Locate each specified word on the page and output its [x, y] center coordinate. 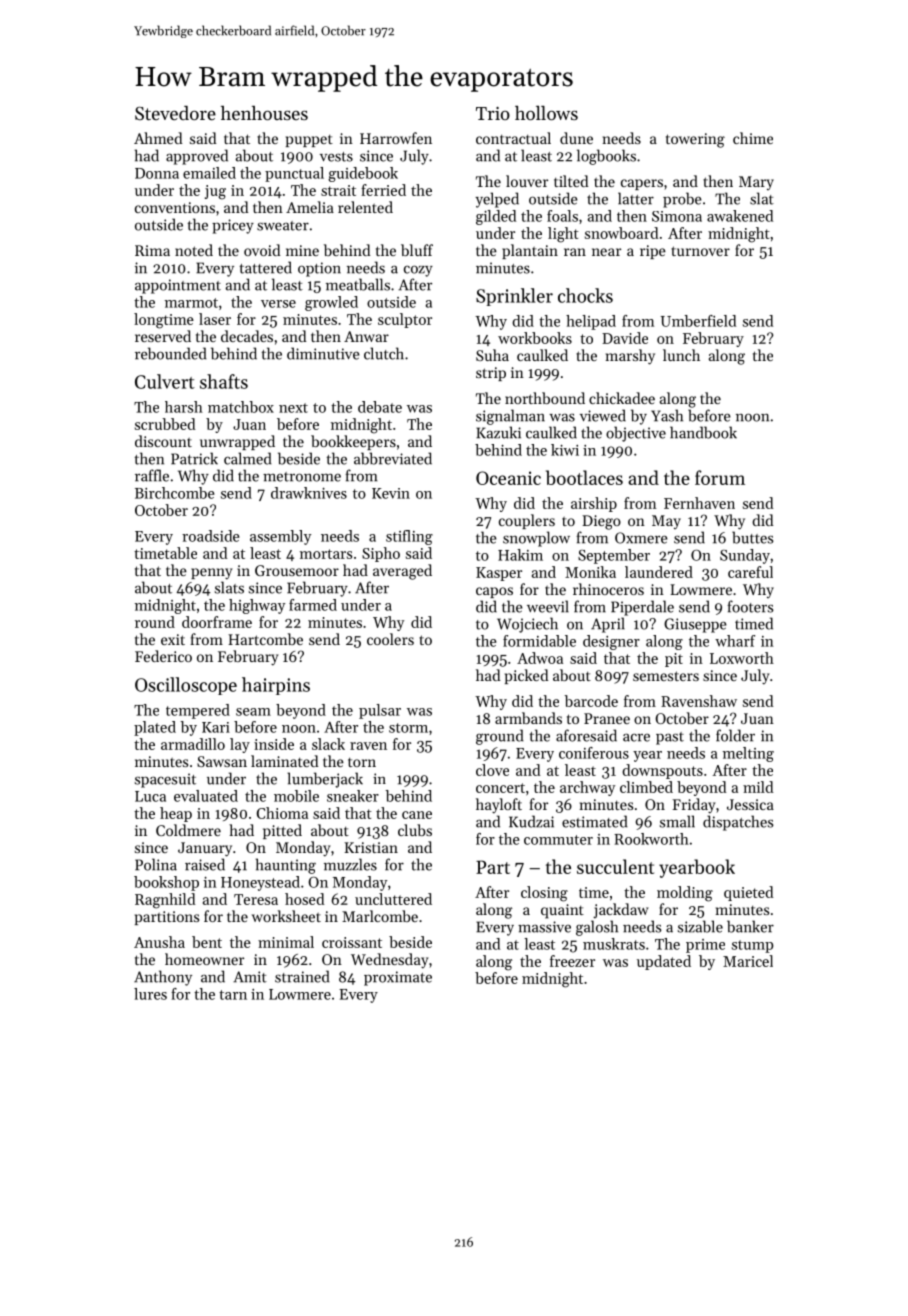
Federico [163, 656]
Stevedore [175, 113]
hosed [305, 899]
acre [636, 737]
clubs [415, 830]
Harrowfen [396, 138]
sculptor [405, 320]
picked [527, 676]
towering [695, 140]
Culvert [165, 381]
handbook [703, 432]
